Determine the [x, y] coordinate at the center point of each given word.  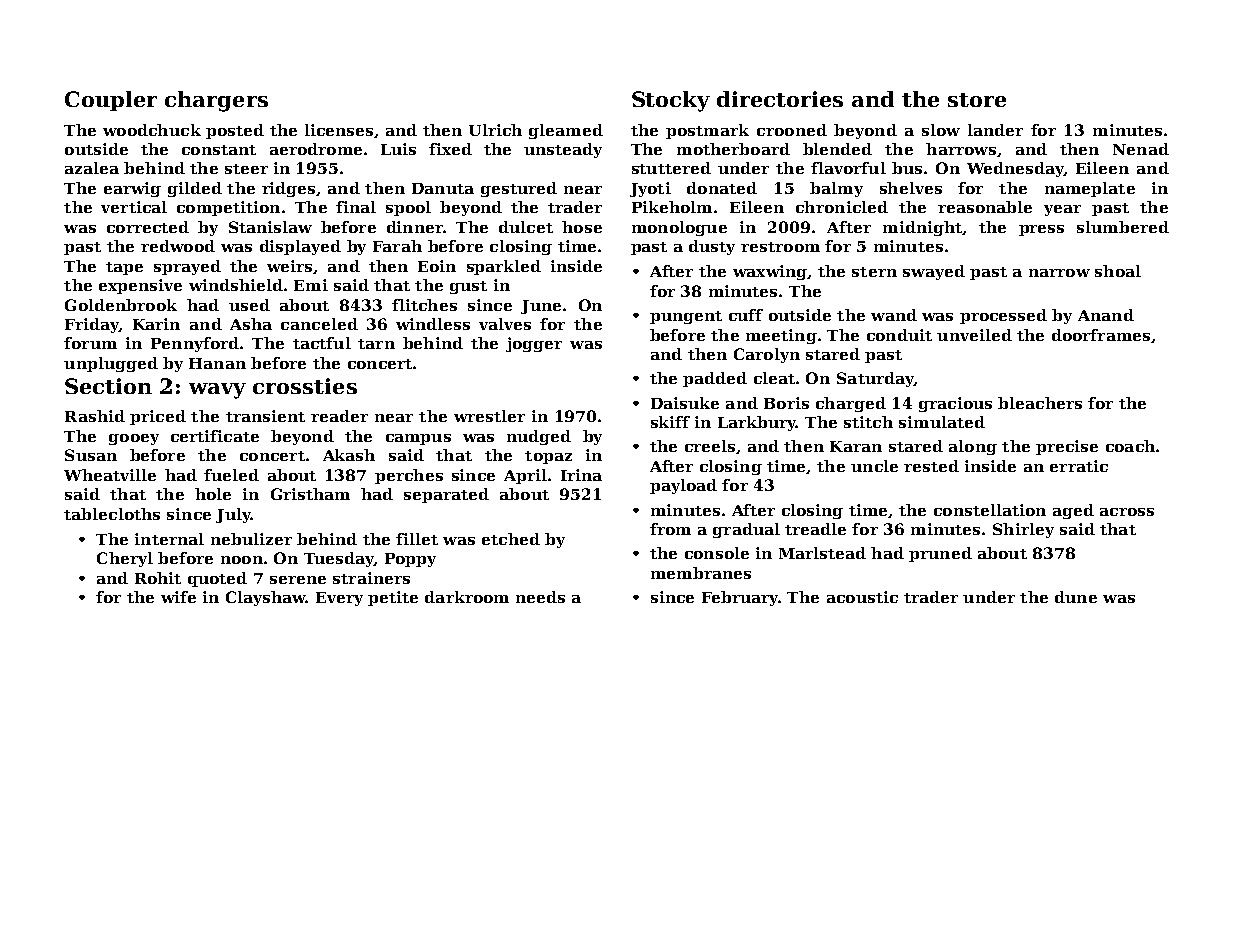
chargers [216, 101]
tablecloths [112, 514]
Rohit [158, 578]
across [1127, 512]
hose [582, 227]
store [977, 100]
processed [1003, 316]
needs [540, 597]
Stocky [671, 101]
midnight [922, 228]
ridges [288, 189]
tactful [322, 343]
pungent [686, 317]
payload [683, 486]
